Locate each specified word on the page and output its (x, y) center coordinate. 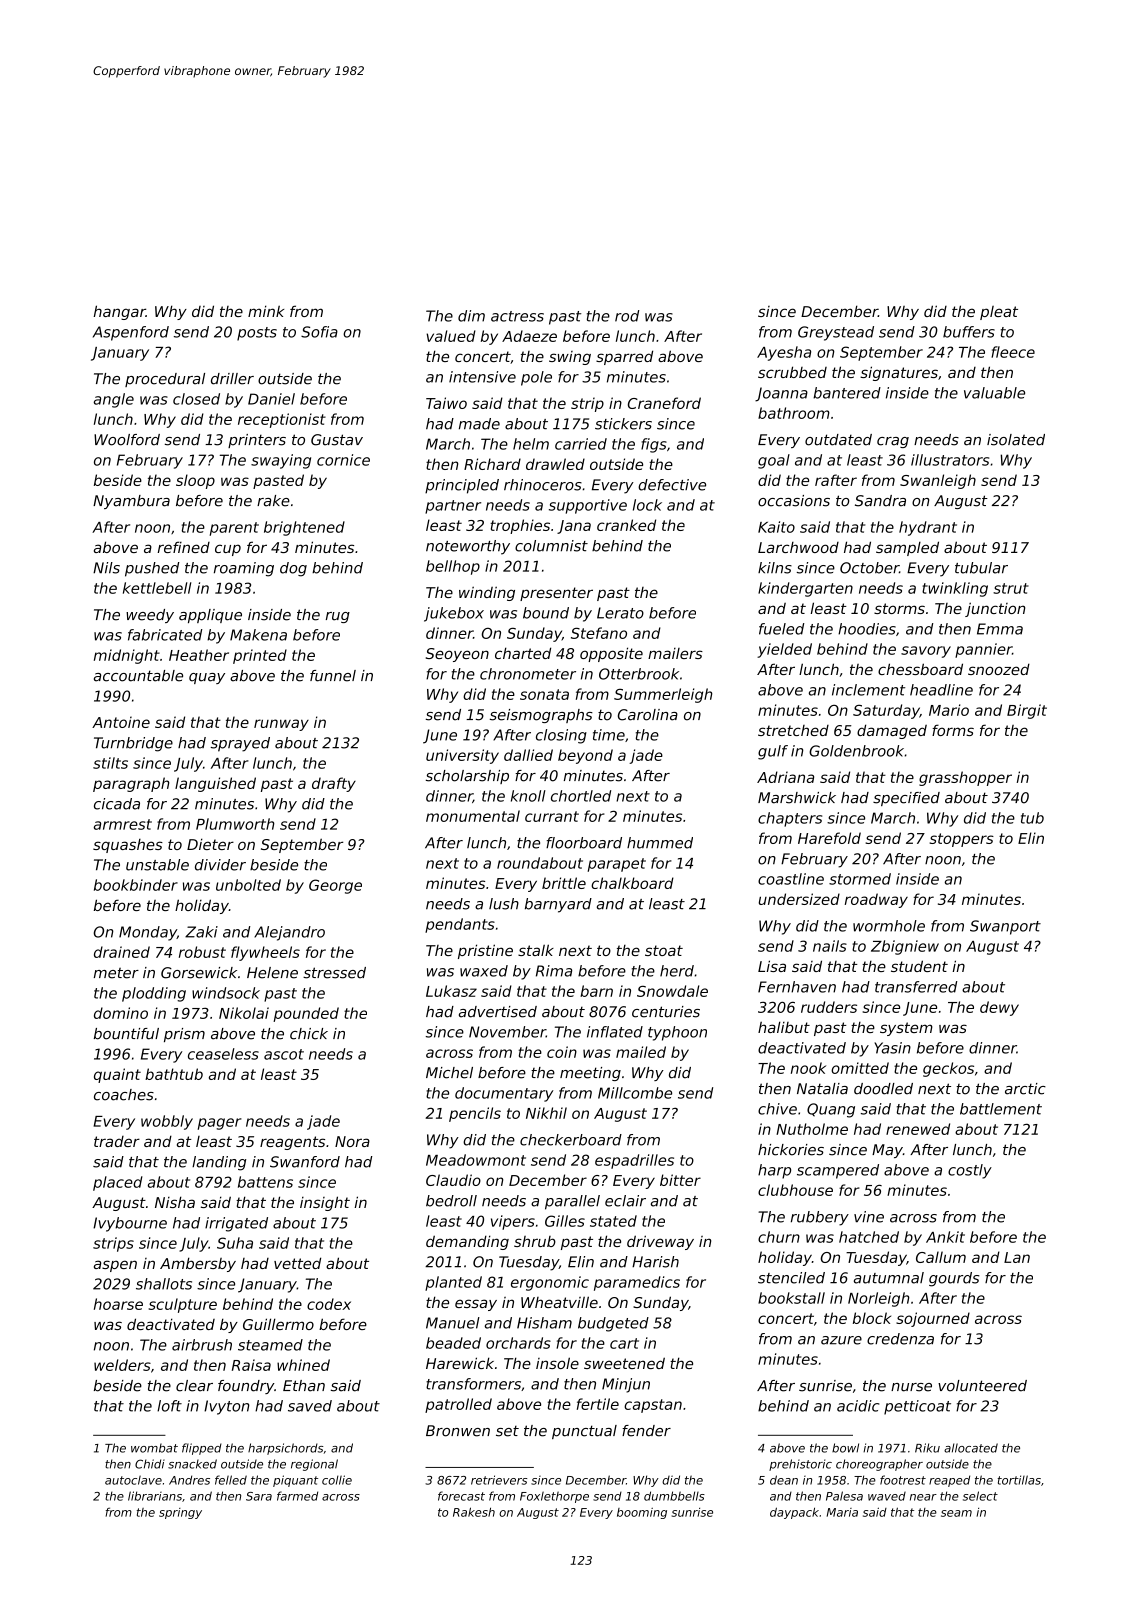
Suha (235, 1243)
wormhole (889, 926)
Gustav (337, 440)
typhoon (677, 1033)
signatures (899, 373)
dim (471, 316)
